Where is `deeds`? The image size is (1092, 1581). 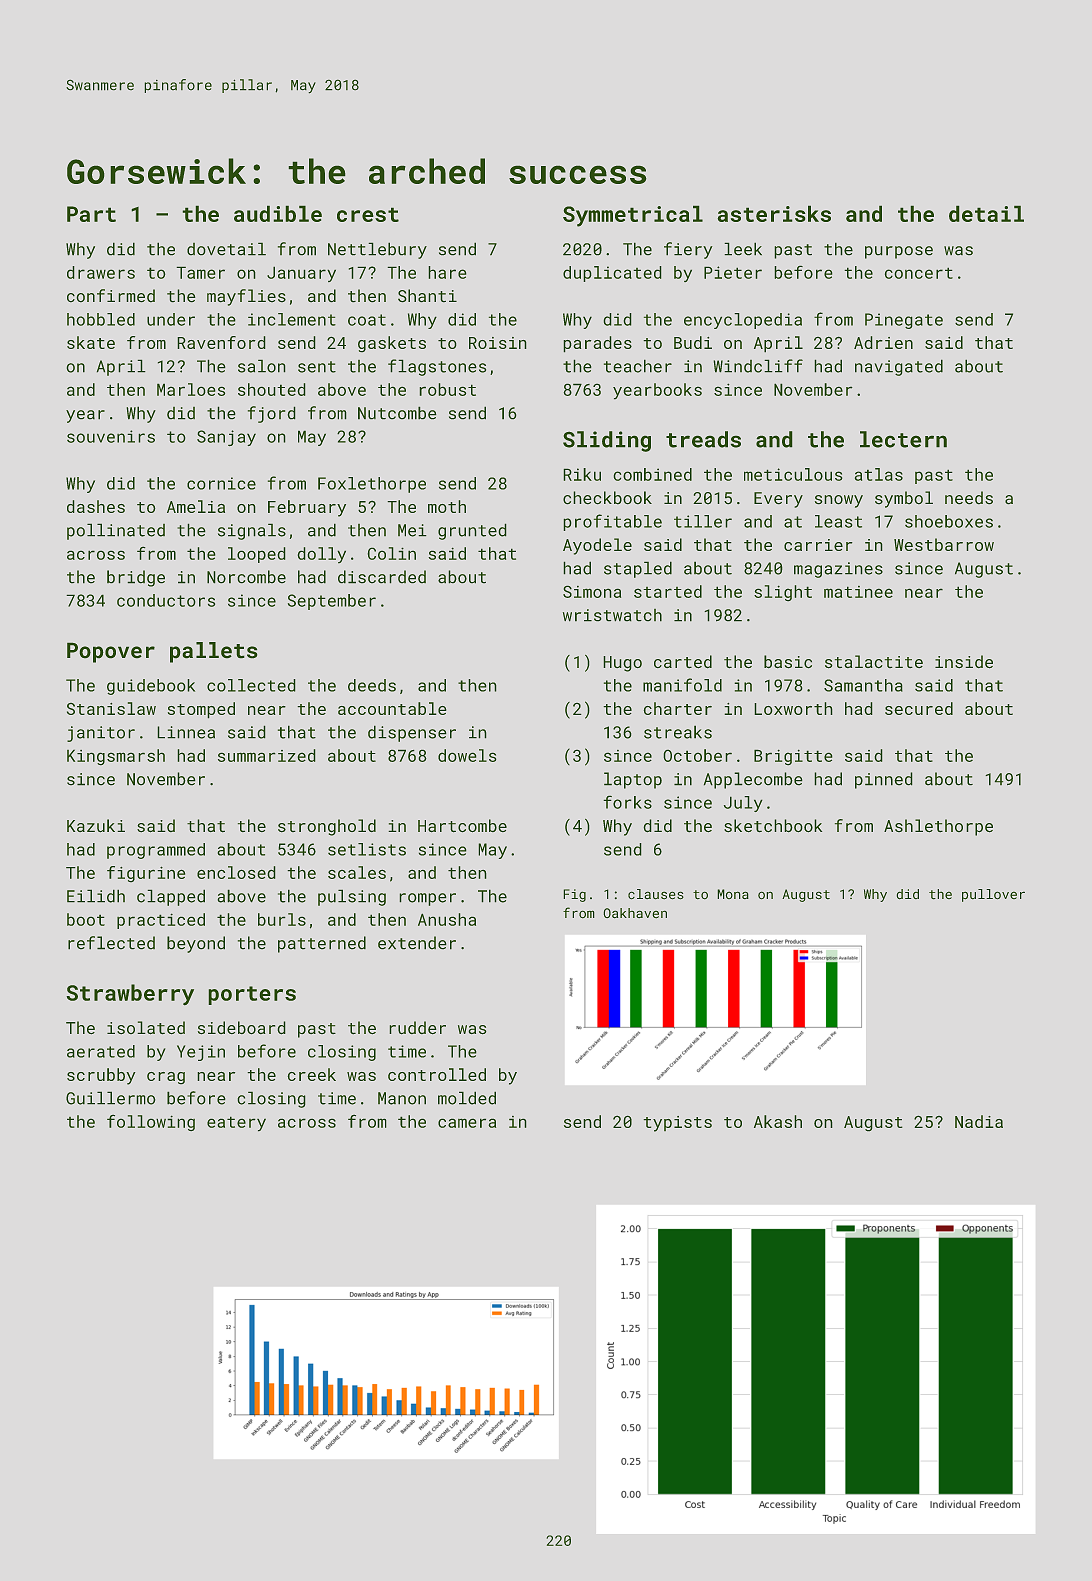
deeds is located at coordinates (372, 685).
